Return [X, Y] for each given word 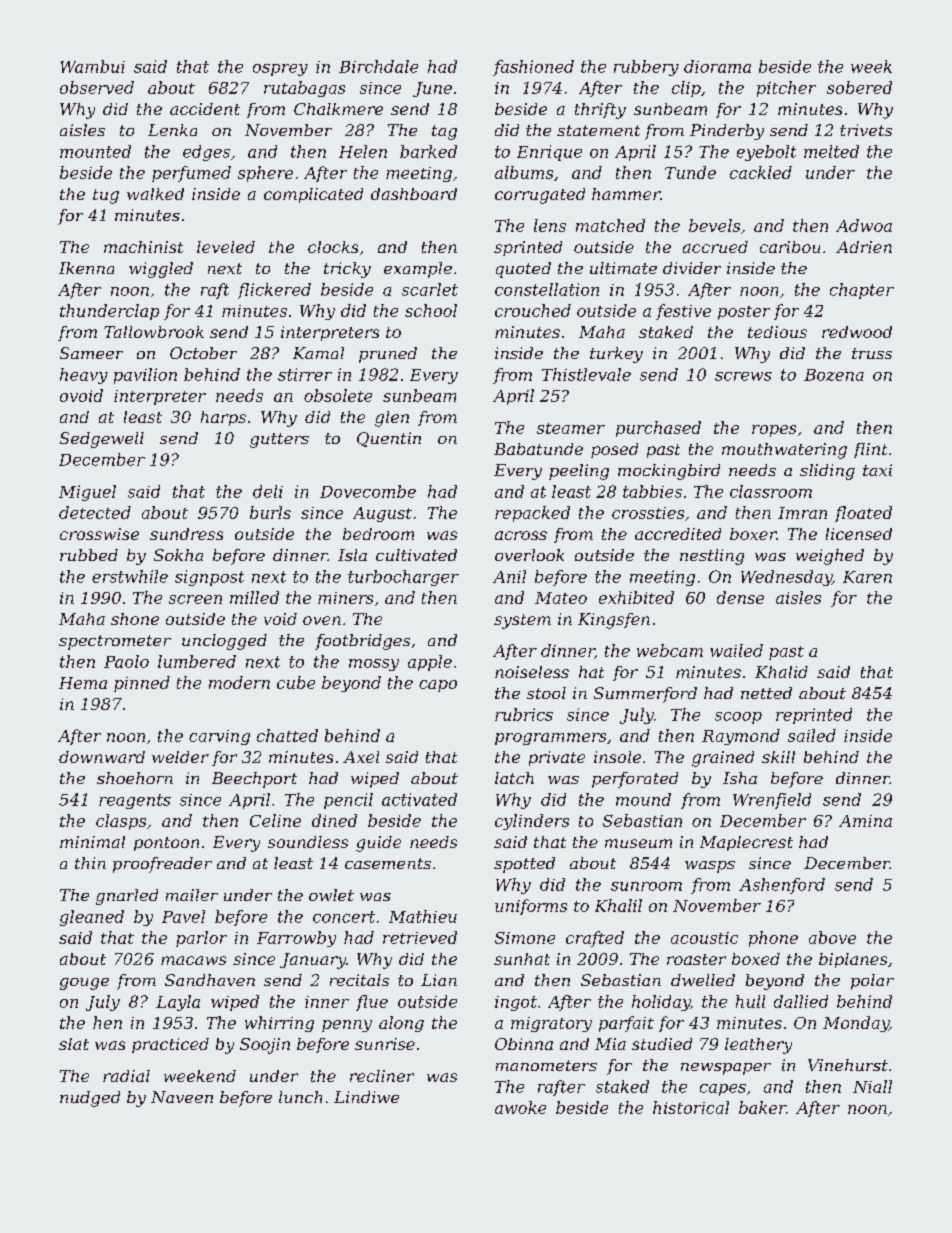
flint [870, 450]
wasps [710, 867]
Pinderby [727, 132]
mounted [95, 151]
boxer [753, 534]
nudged [90, 1099]
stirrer [305, 374]
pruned [388, 355]
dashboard [414, 194]
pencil [348, 801]
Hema [83, 683]
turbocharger [403, 578]
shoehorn [135, 778]
